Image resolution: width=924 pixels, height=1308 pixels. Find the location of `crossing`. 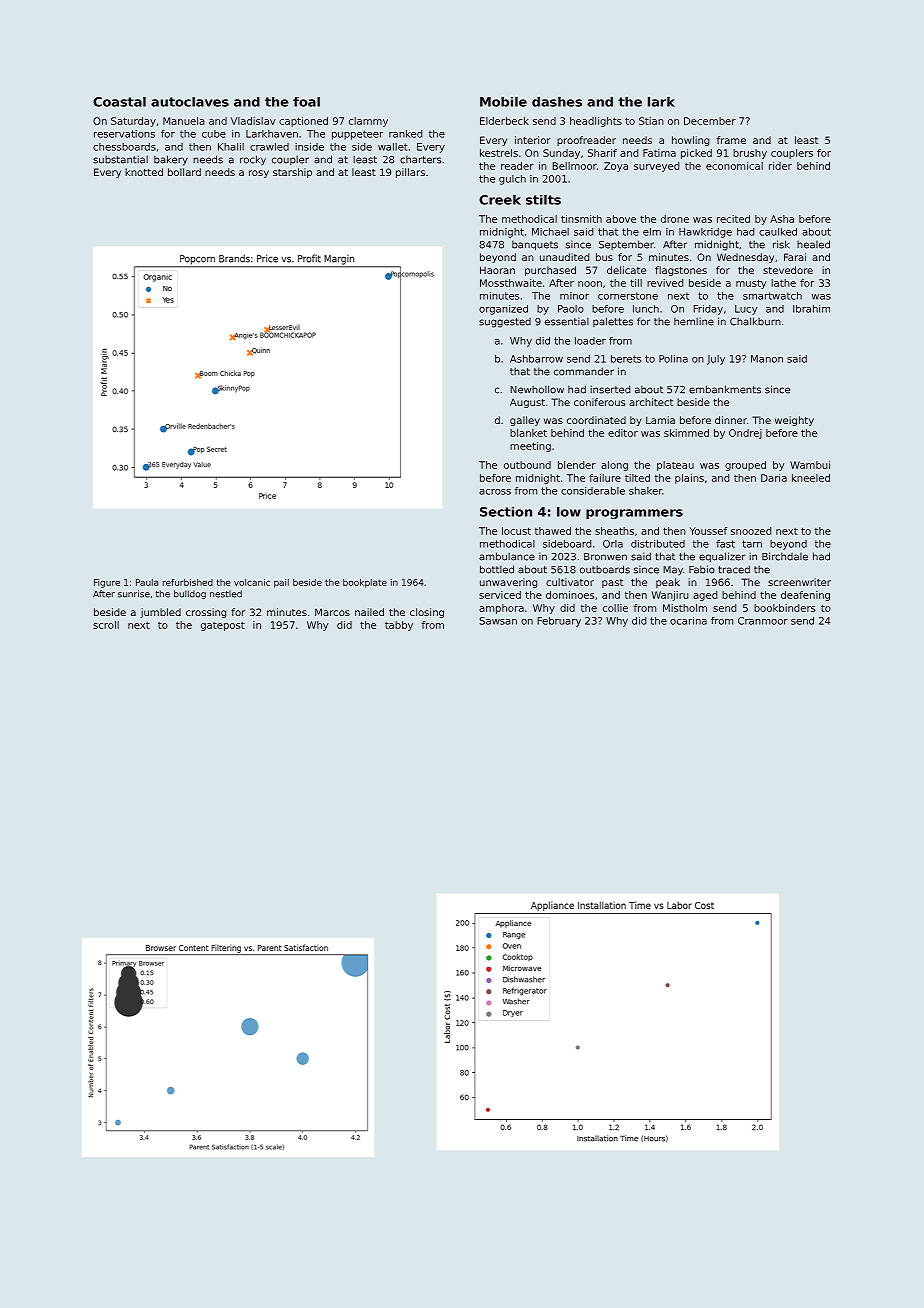

crossing is located at coordinates (206, 613).
